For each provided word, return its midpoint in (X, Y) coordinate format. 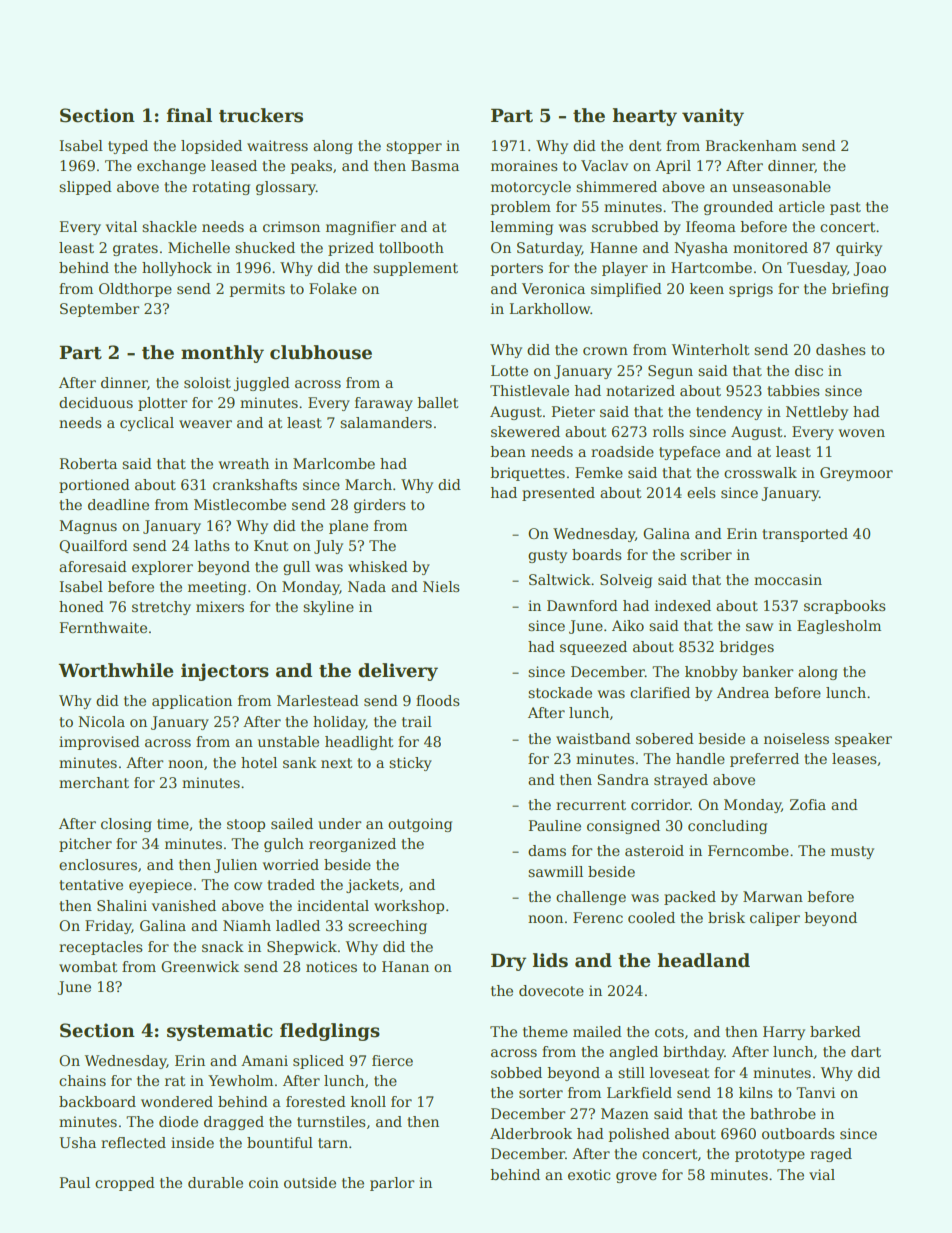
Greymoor (856, 474)
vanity (713, 117)
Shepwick (302, 948)
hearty (645, 117)
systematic (220, 1032)
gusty (547, 556)
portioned (94, 486)
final (189, 115)
